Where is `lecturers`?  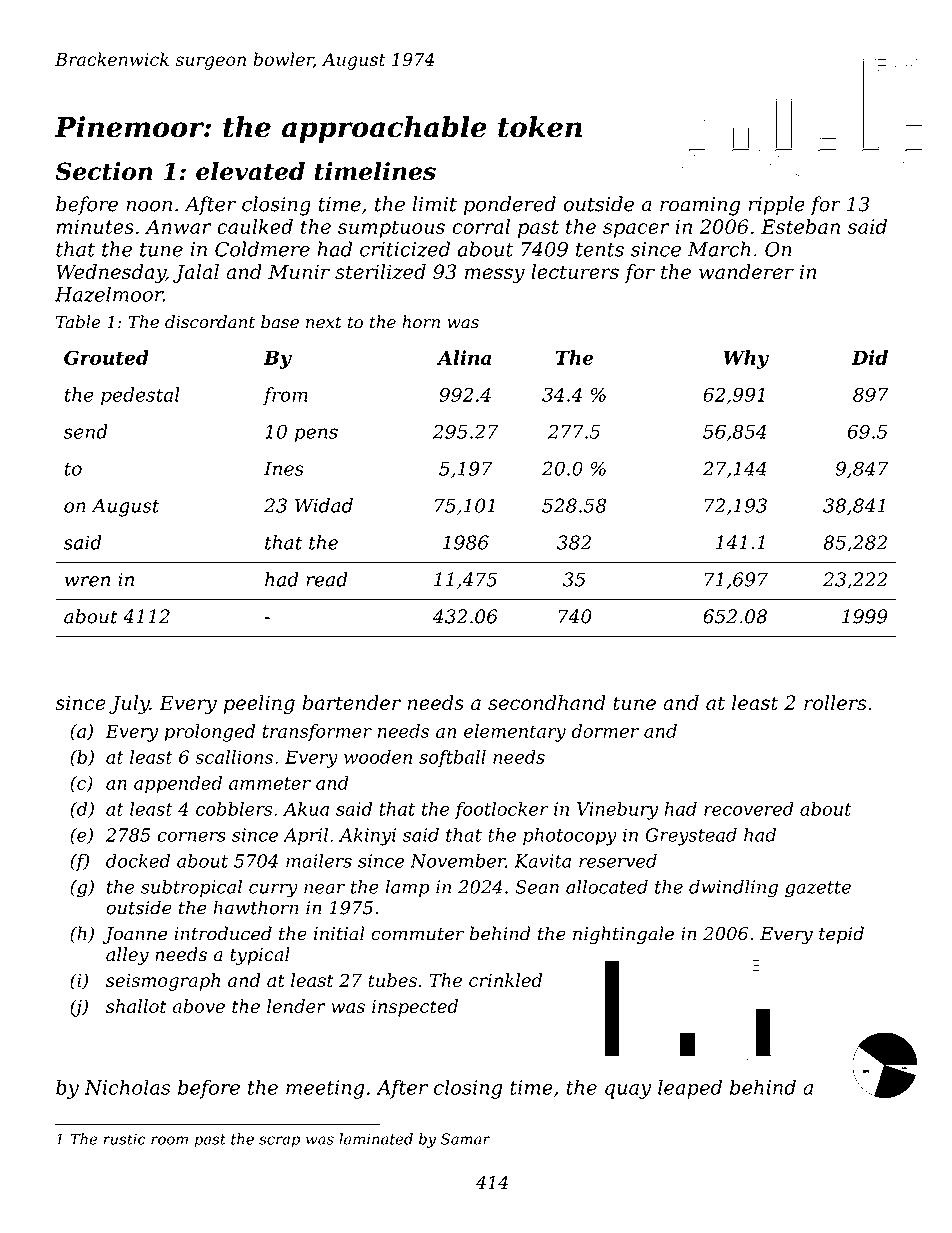 lecturers is located at coordinates (575, 271).
